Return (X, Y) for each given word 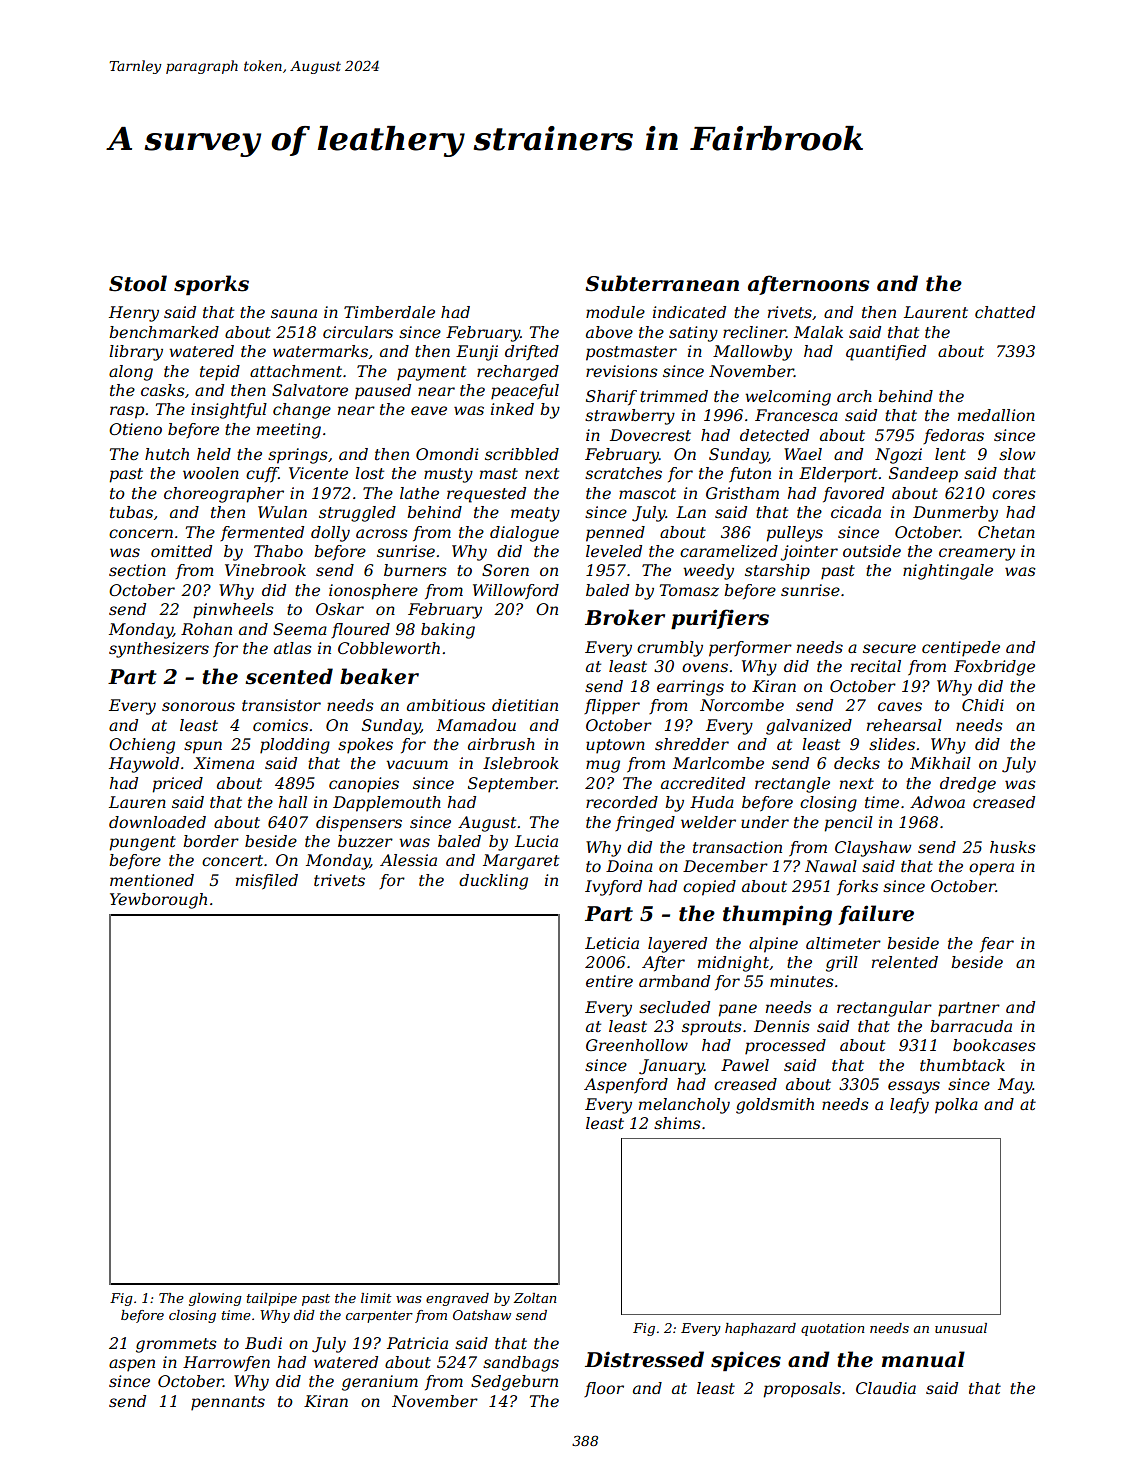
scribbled (522, 454)
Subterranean (662, 283)
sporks (211, 285)
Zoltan (535, 1298)
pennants (228, 1403)
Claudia (886, 1388)
